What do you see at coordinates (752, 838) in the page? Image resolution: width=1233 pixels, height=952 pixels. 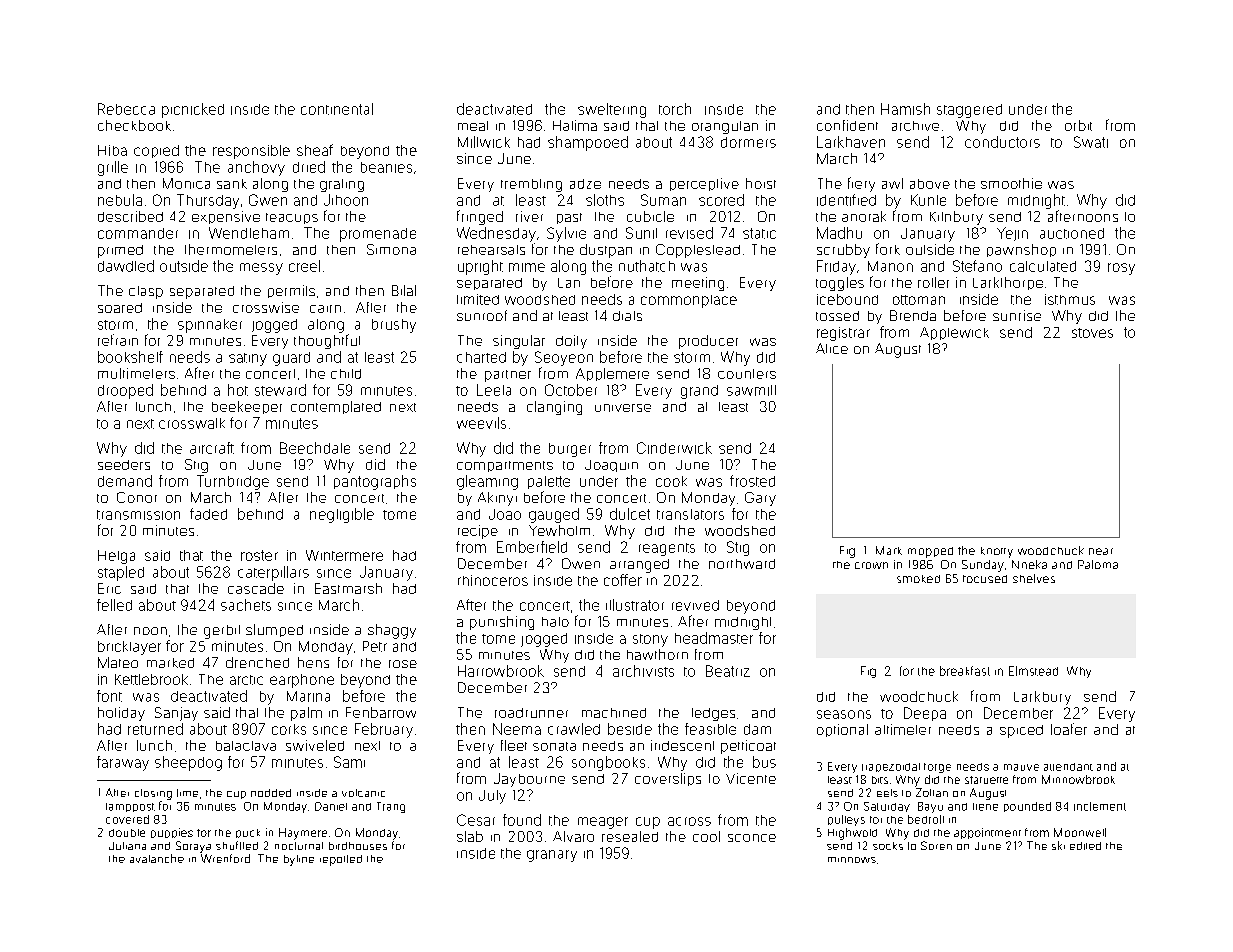 I see `sconce` at bounding box center [752, 838].
